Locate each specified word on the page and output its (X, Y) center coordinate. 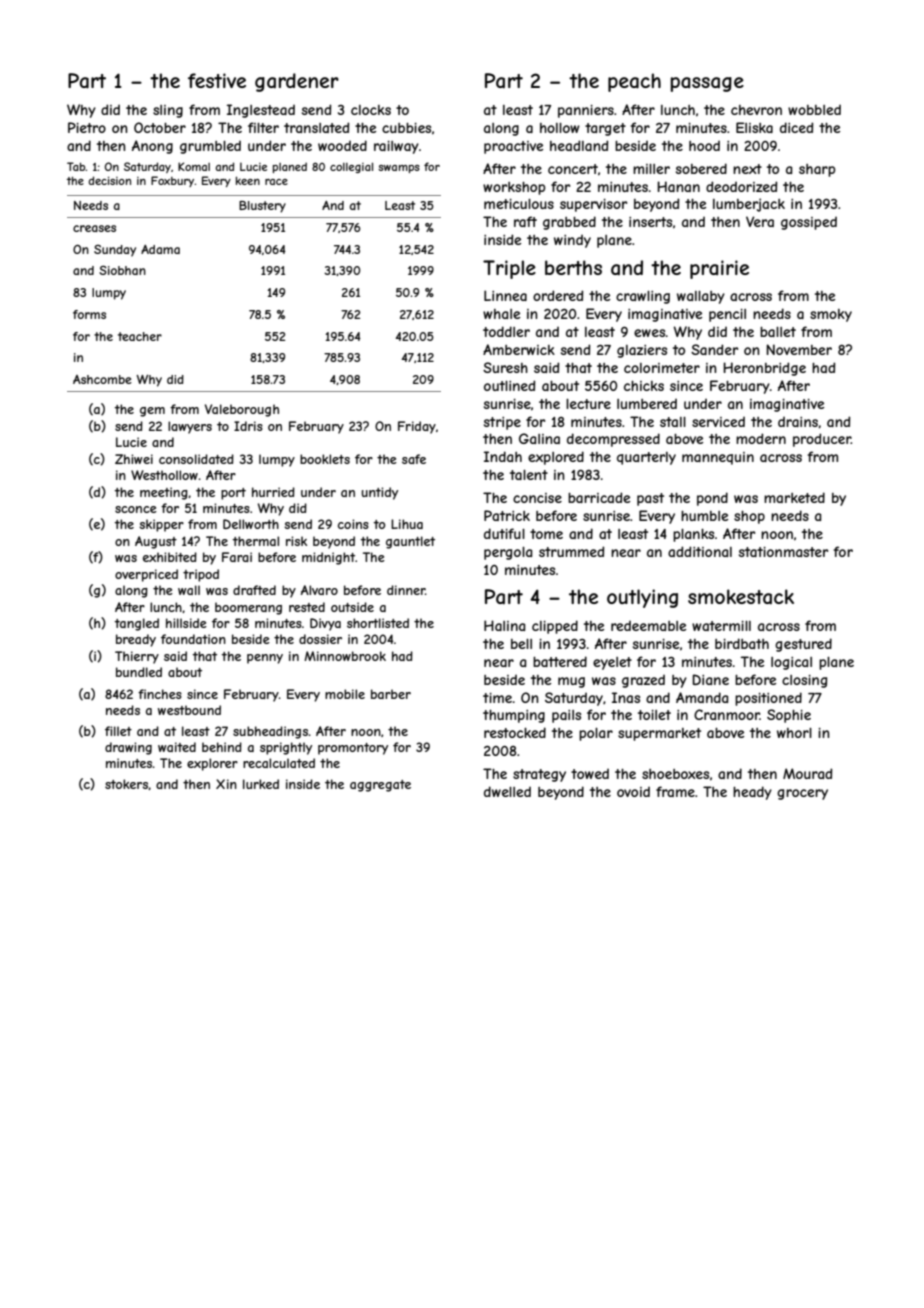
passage (707, 84)
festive (217, 80)
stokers (126, 784)
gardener (297, 82)
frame (675, 791)
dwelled (507, 791)
